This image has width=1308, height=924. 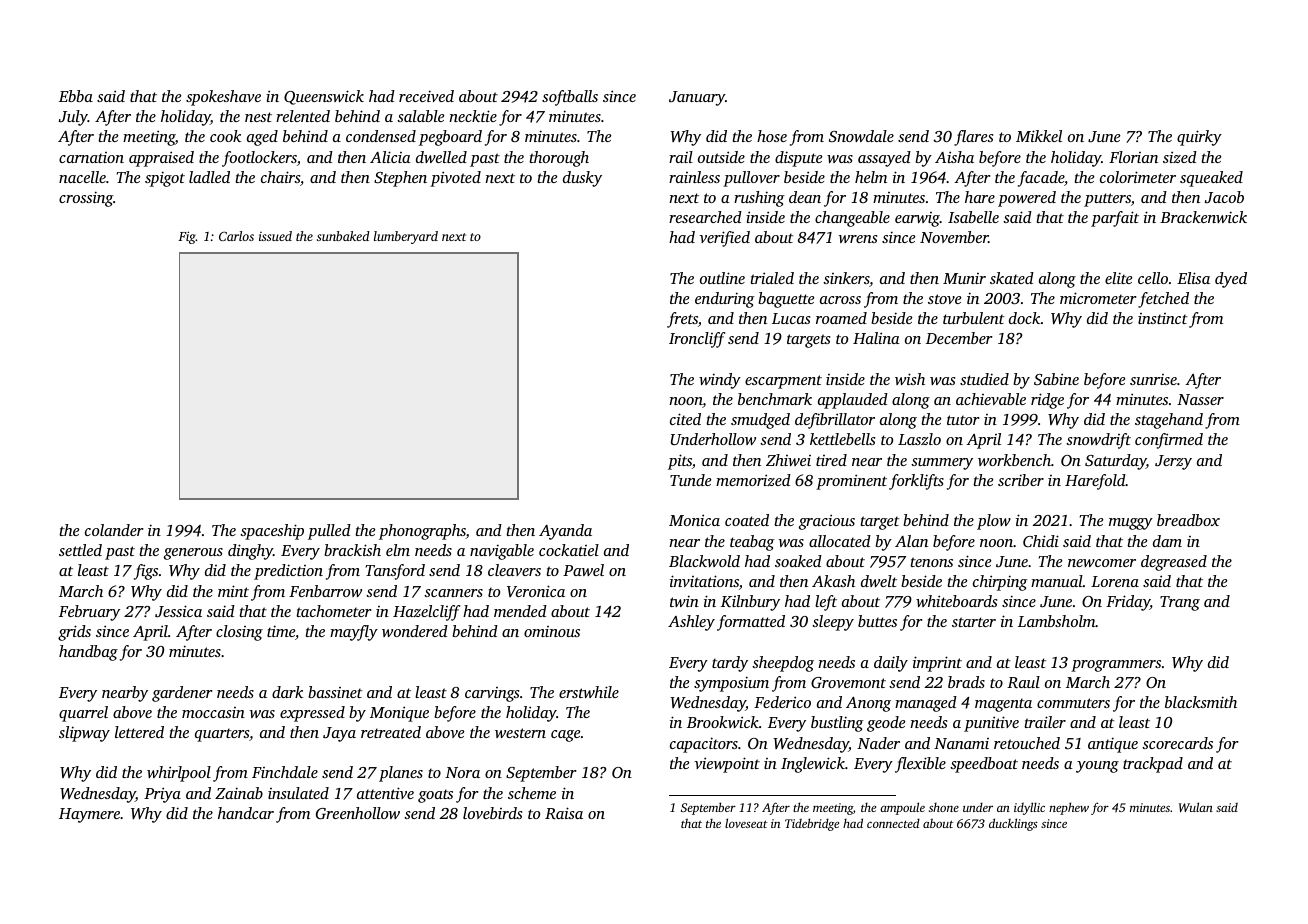 I want to click on sunrise, so click(x=1153, y=379).
